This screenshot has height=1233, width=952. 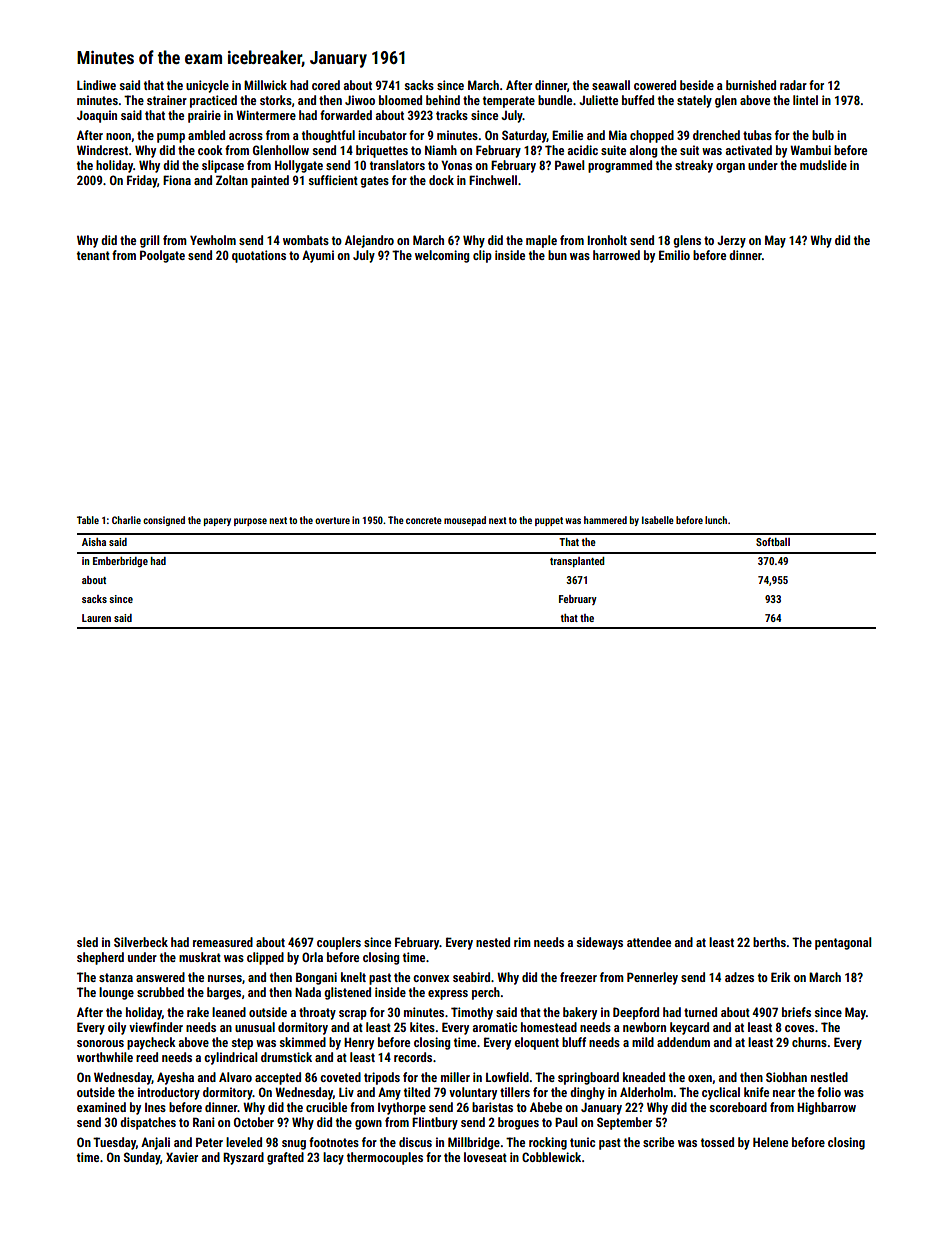 I want to click on Softball, so click(x=773, y=542).
